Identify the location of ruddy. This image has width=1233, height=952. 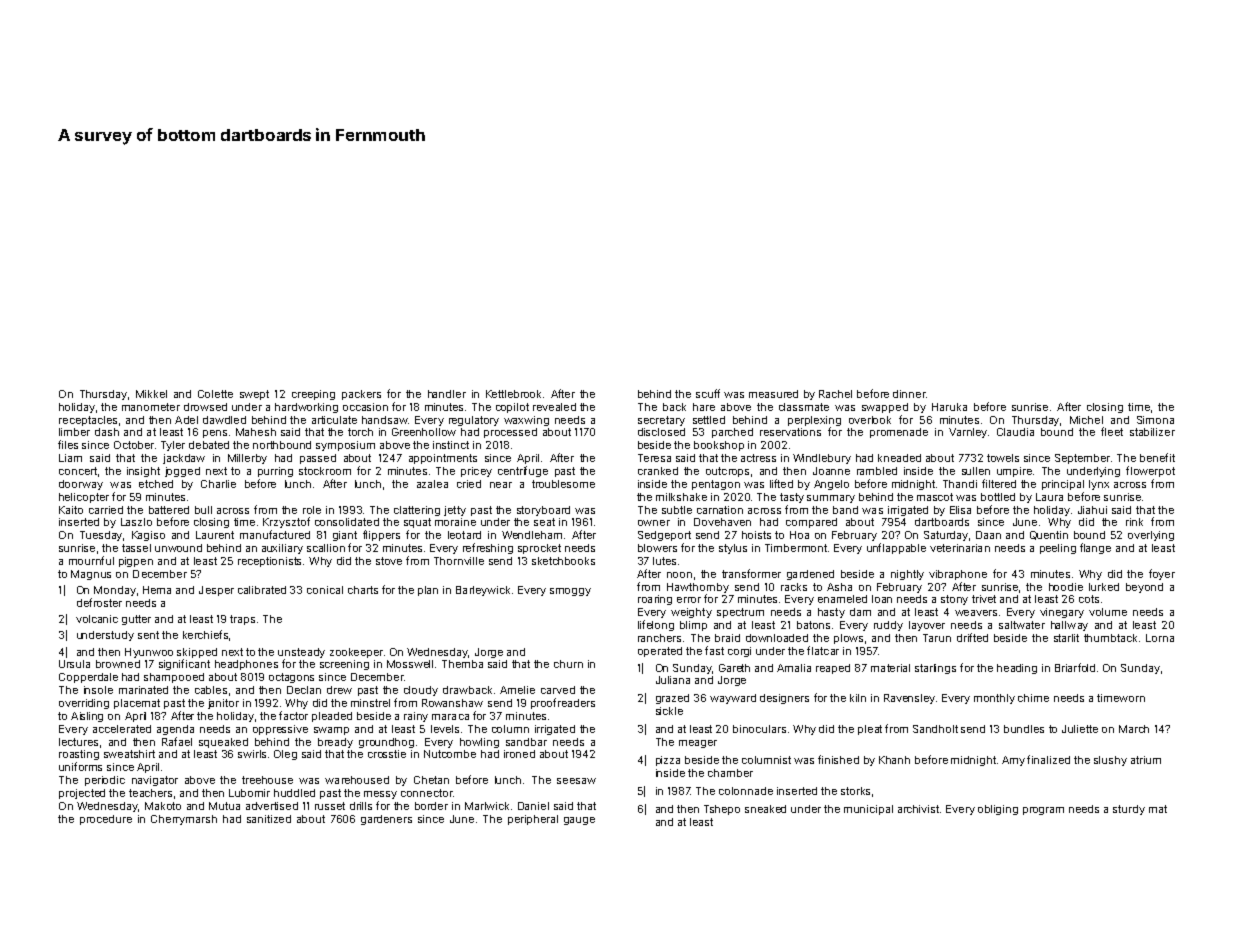
(888, 626).
